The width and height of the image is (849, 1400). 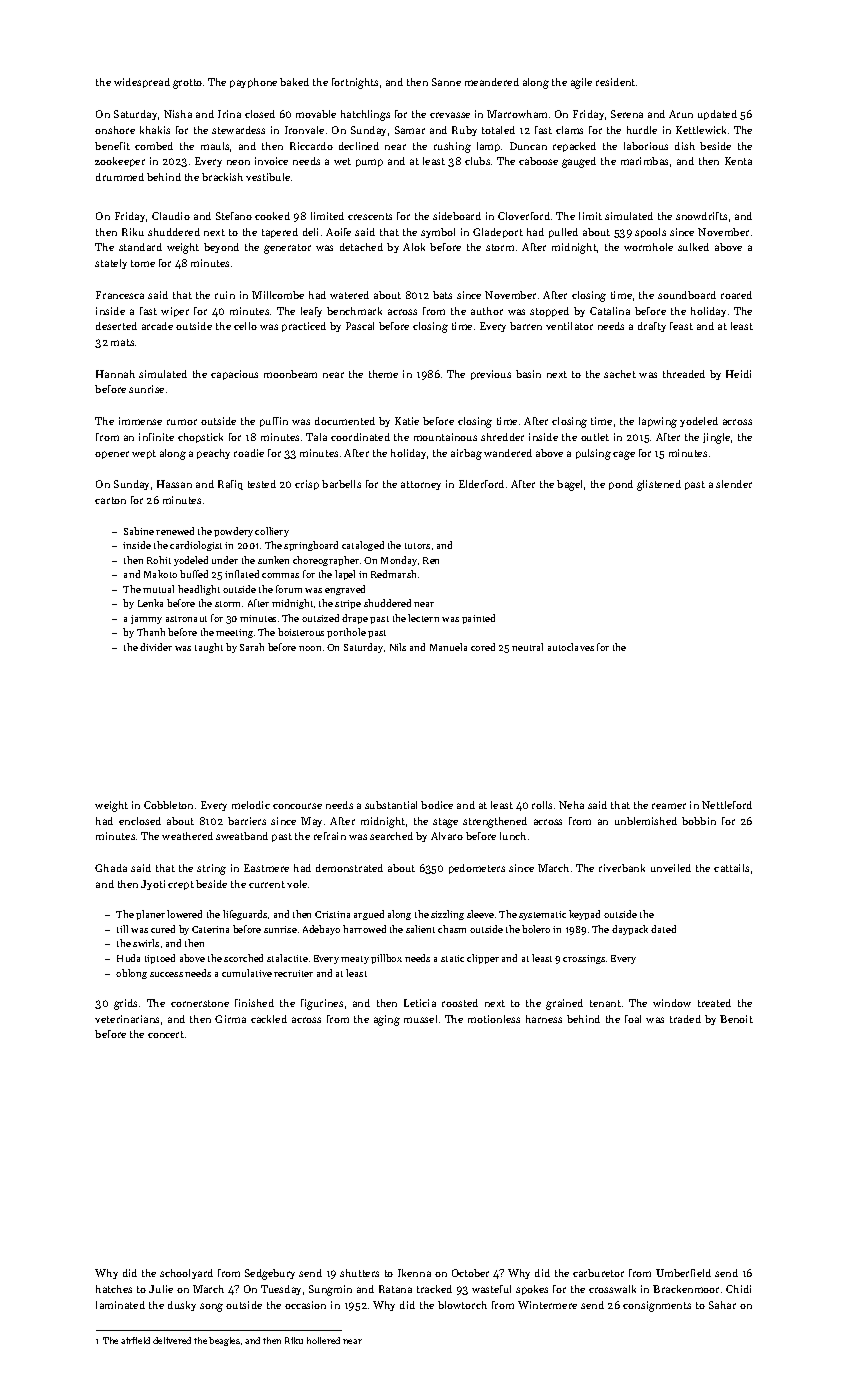 What do you see at coordinates (323, 1340) in the image?
I see `hollered` at bounding box center [323, 1340].
